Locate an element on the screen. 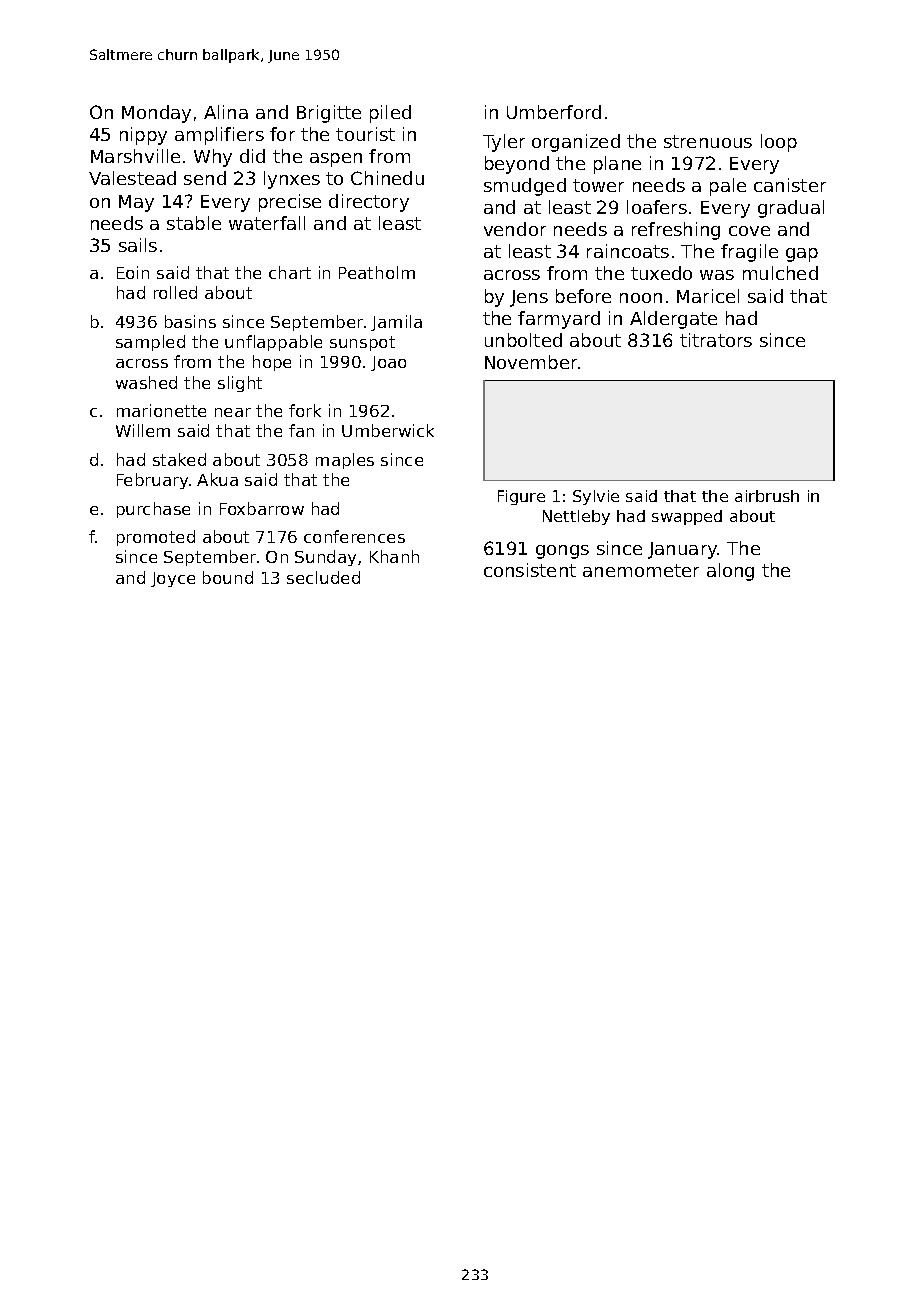 This screenshot has height=1308, width=924. canister is located at coordinates (790, 185).
